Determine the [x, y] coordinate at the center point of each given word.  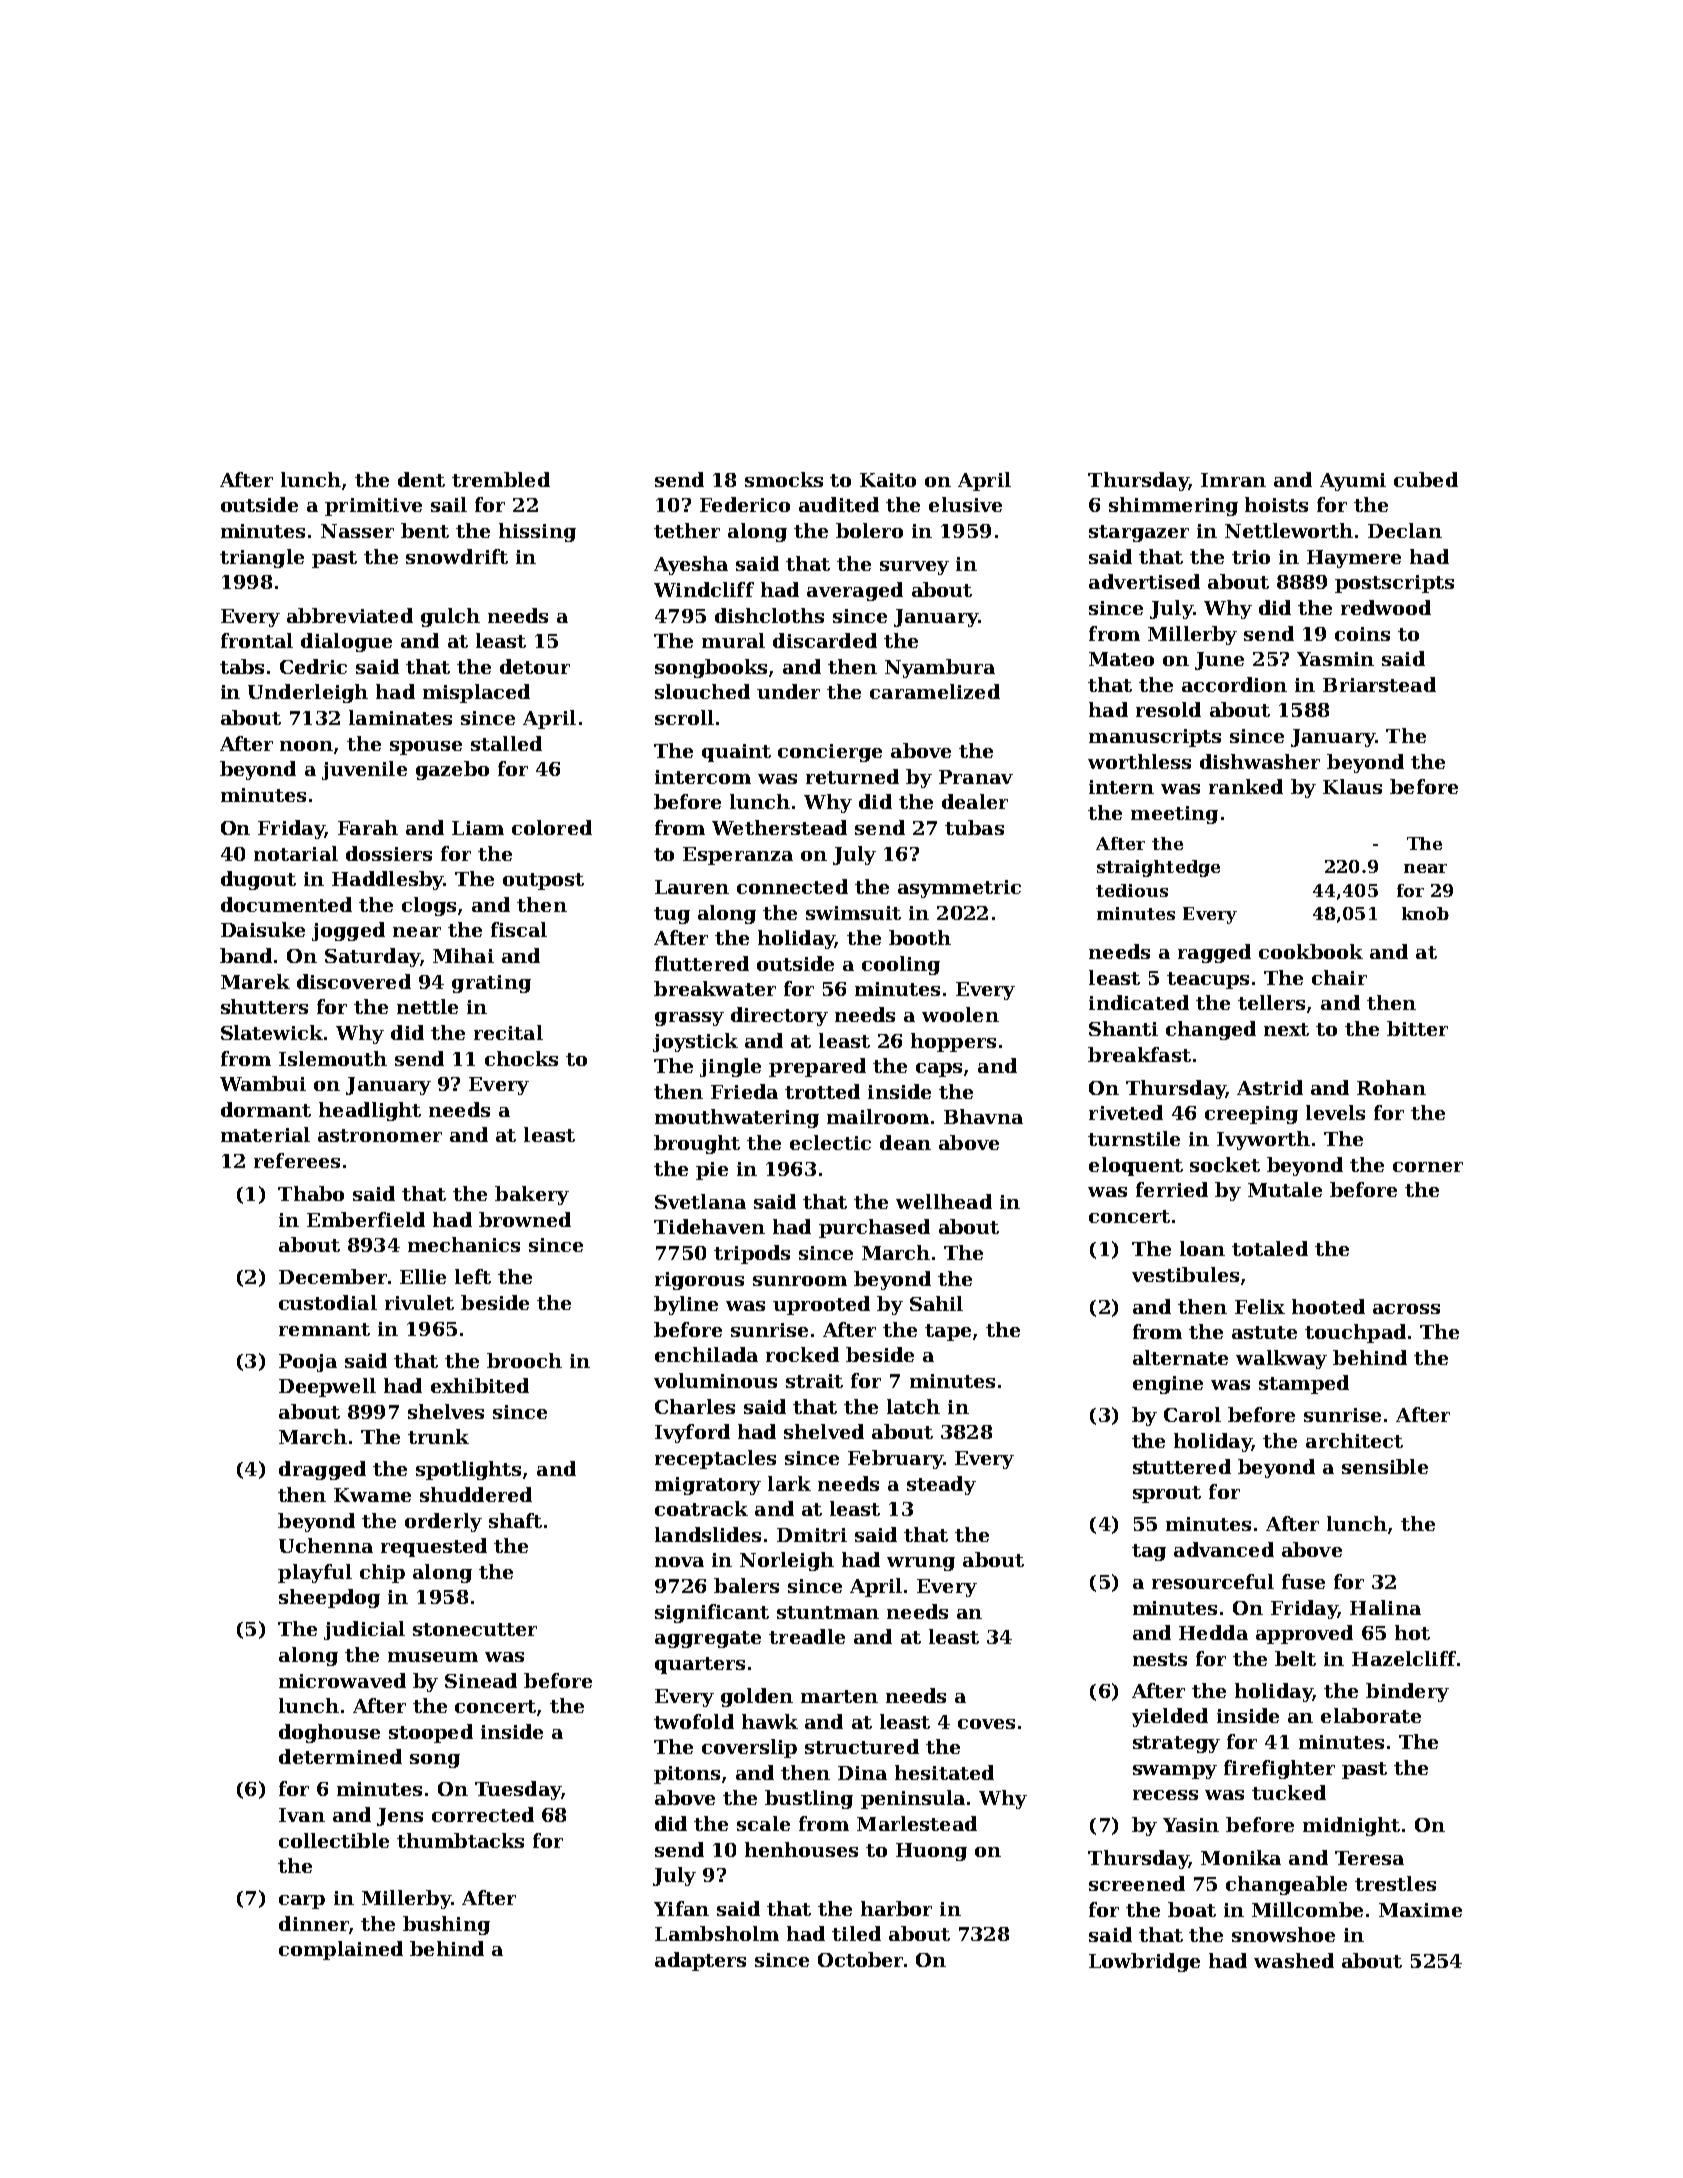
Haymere [1354, 559]
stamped [1304, 1384]
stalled [506, 743]
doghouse [329, 1733]
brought [697, 1144]
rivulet [419, 1302]
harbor [896, 1908]
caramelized [935, 691]
